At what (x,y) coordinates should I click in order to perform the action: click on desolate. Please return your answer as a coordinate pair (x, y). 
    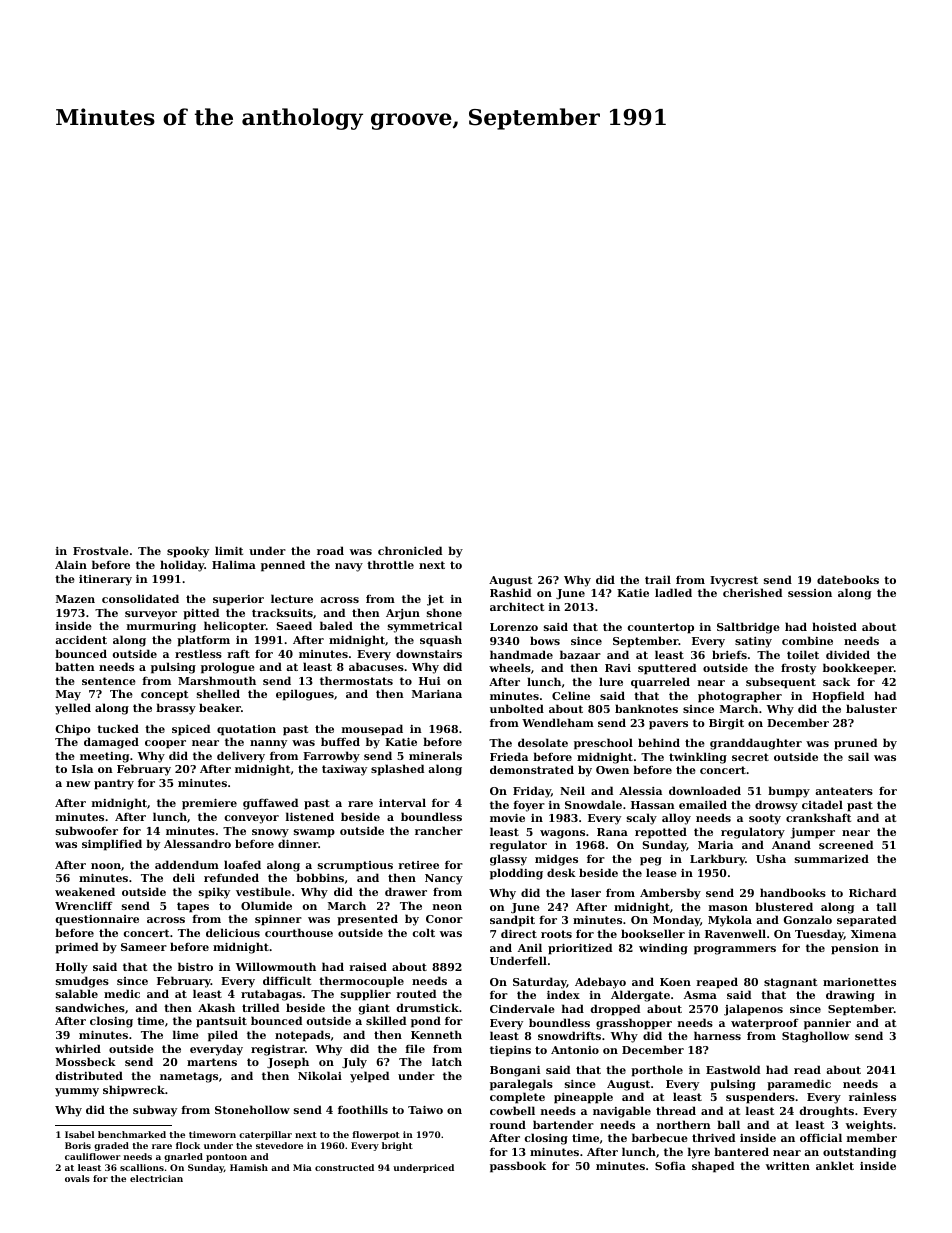
    Looking at the image, I should click on (543, 742).
